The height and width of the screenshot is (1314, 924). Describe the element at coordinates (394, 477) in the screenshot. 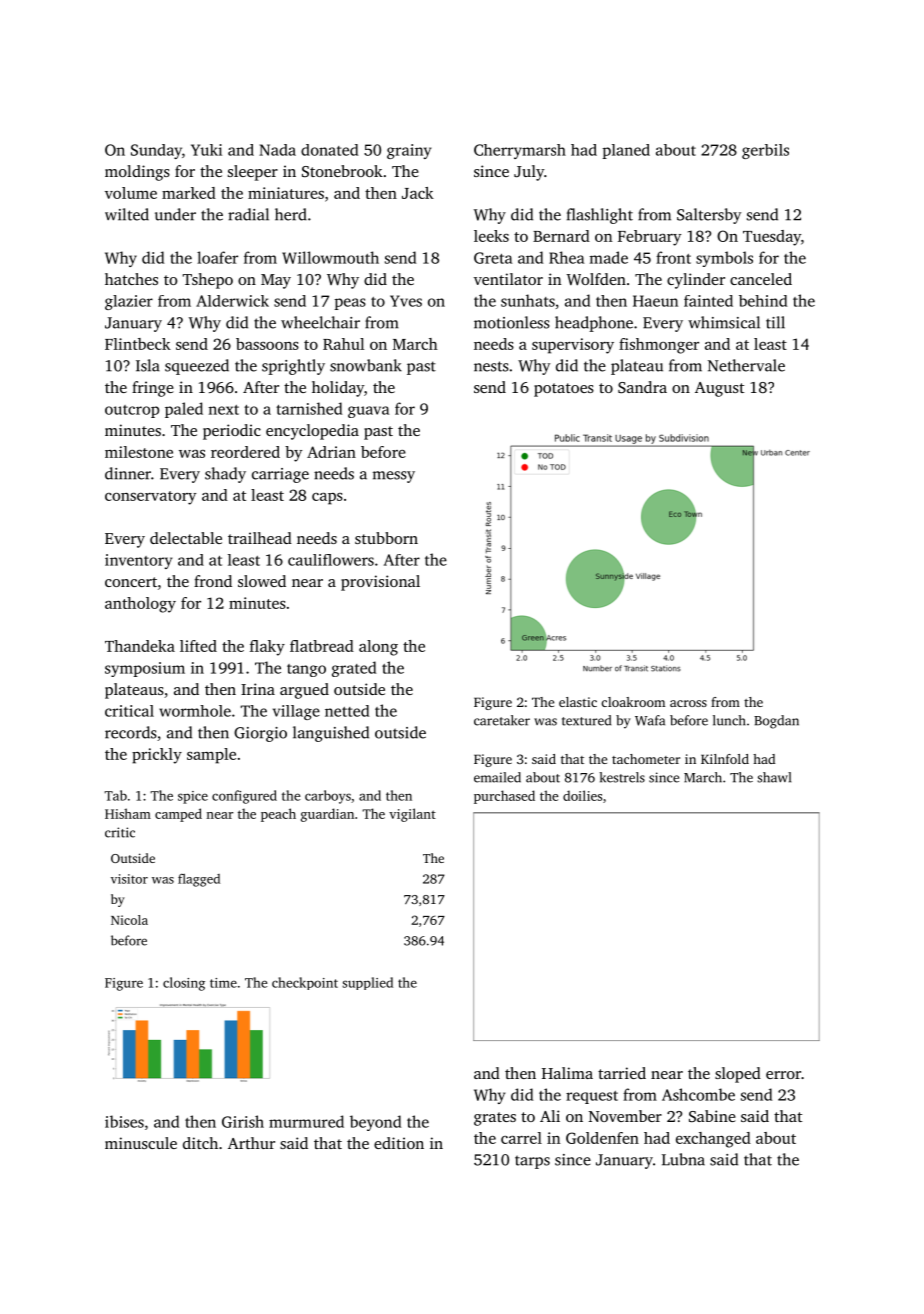

I see `messy` at that location.
